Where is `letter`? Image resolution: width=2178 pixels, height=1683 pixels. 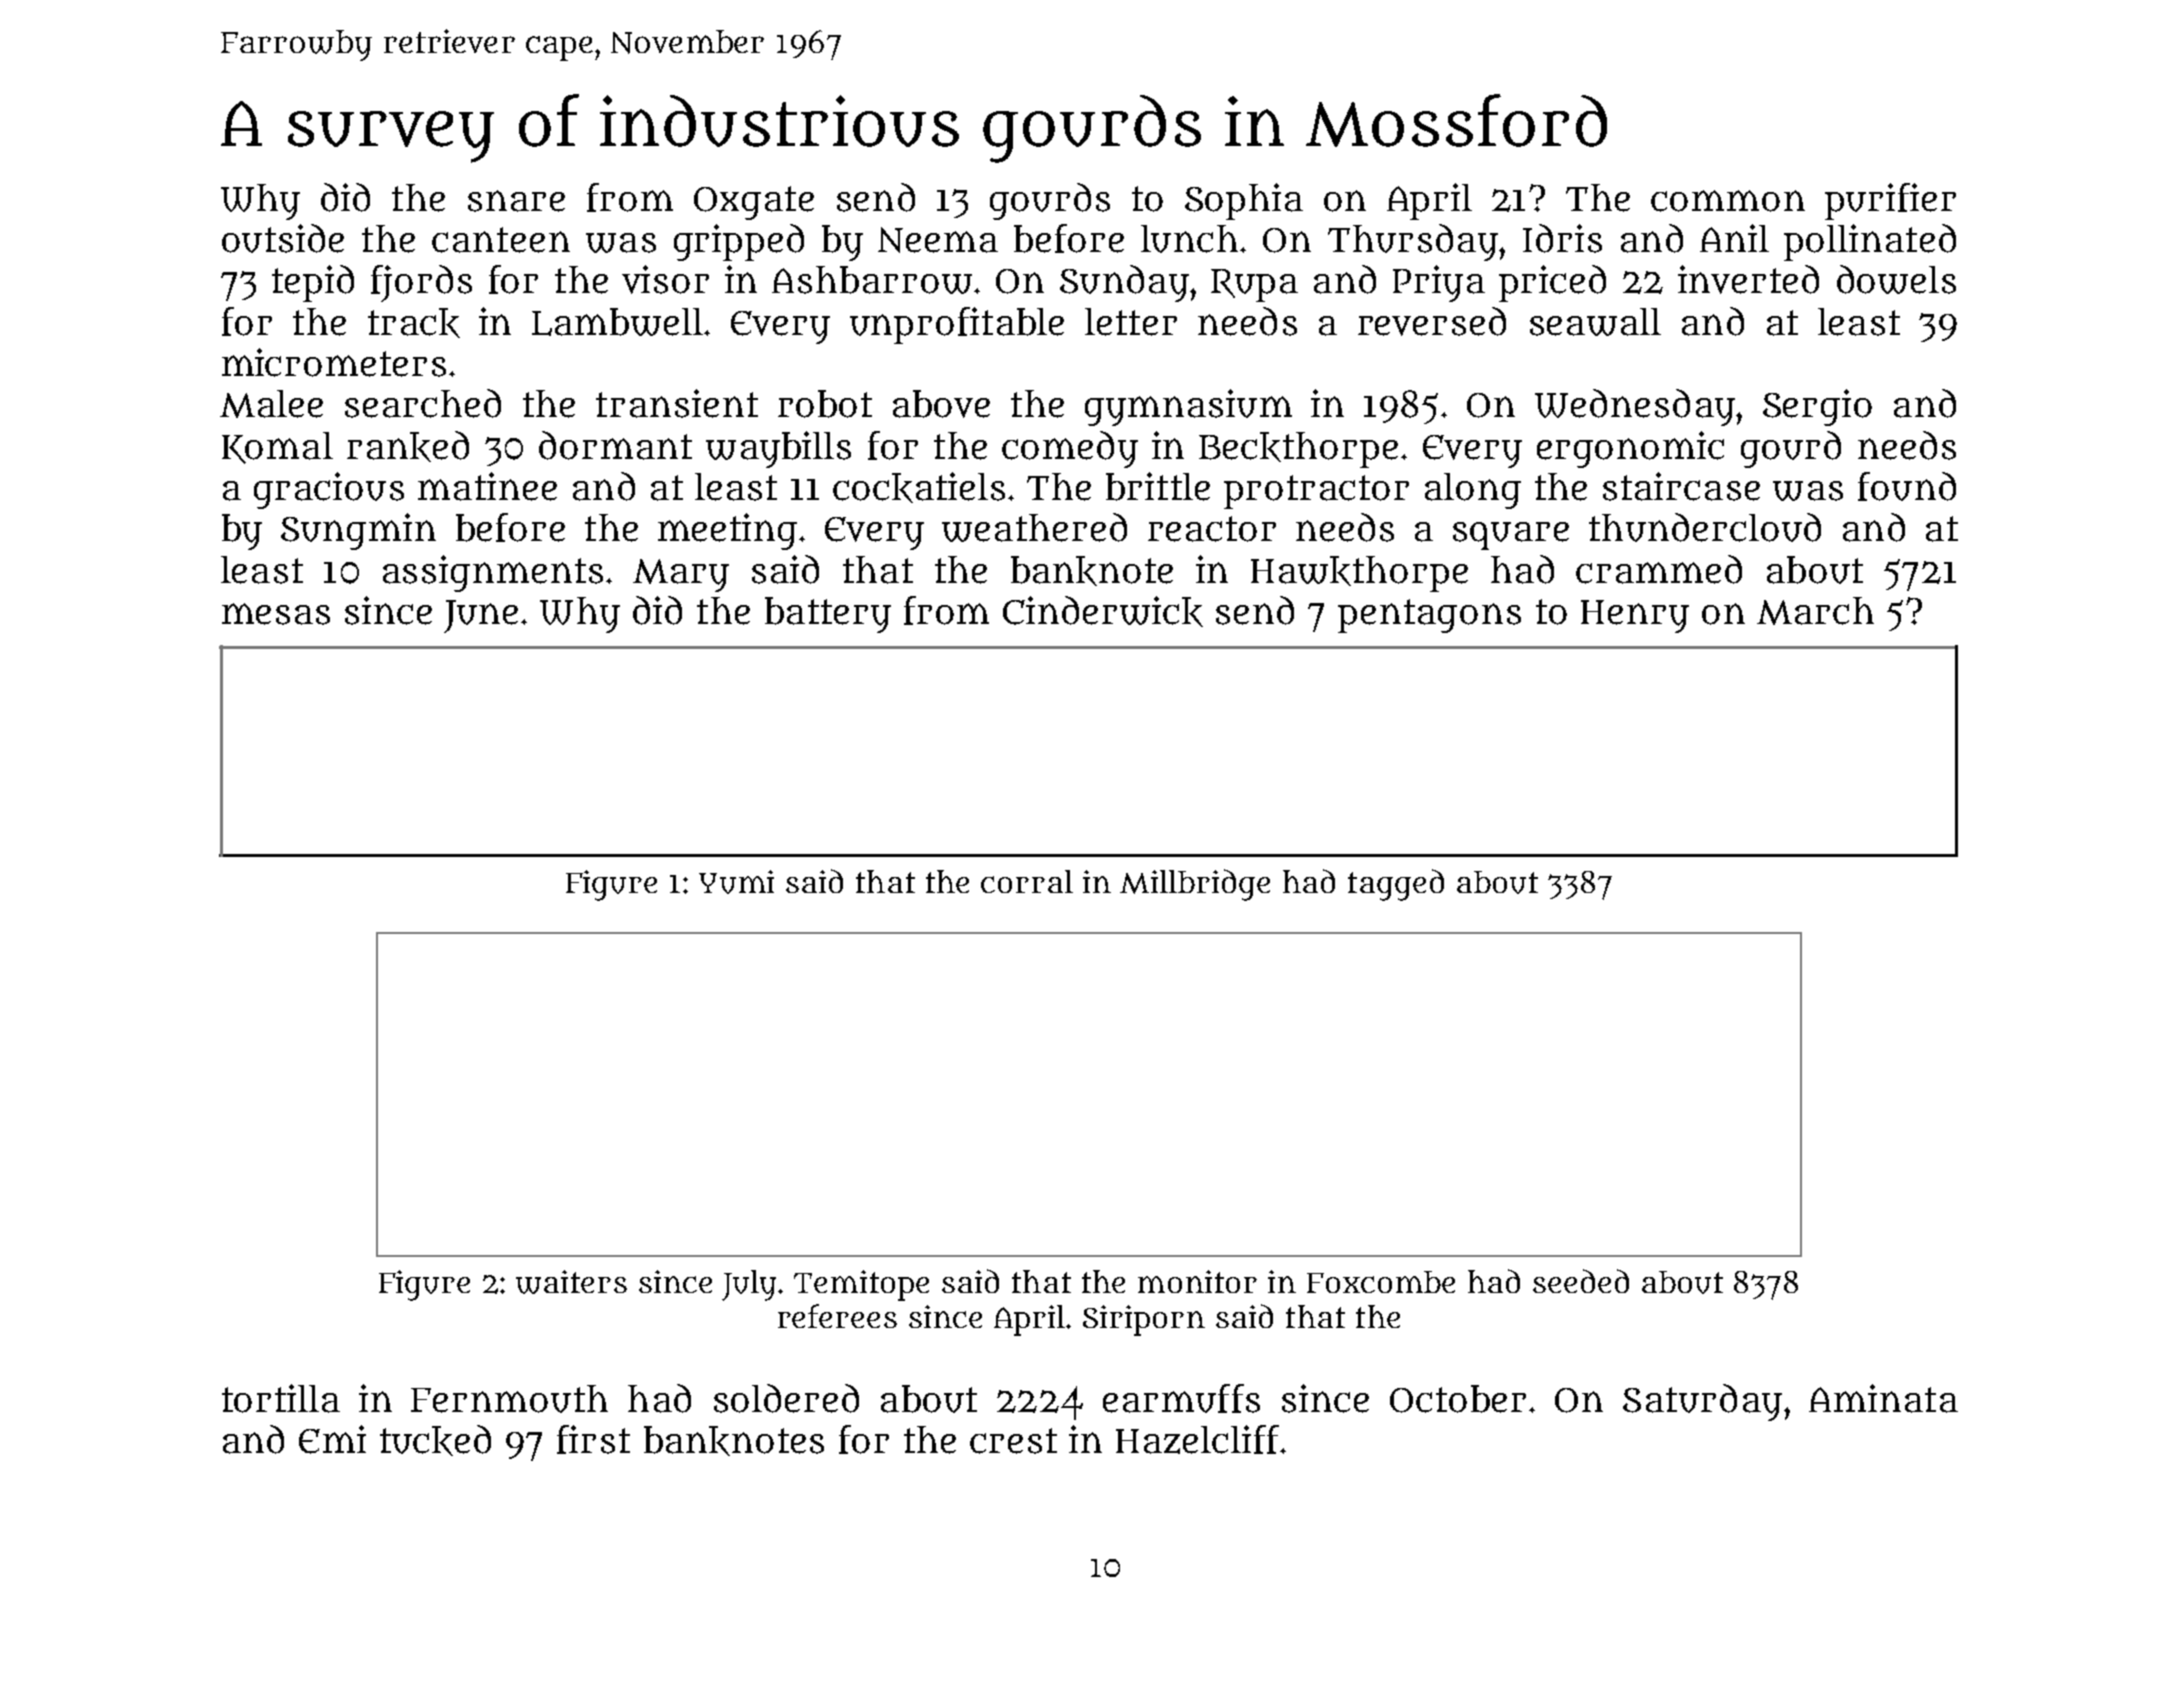
letter is located at coordinates (1131, 322).
